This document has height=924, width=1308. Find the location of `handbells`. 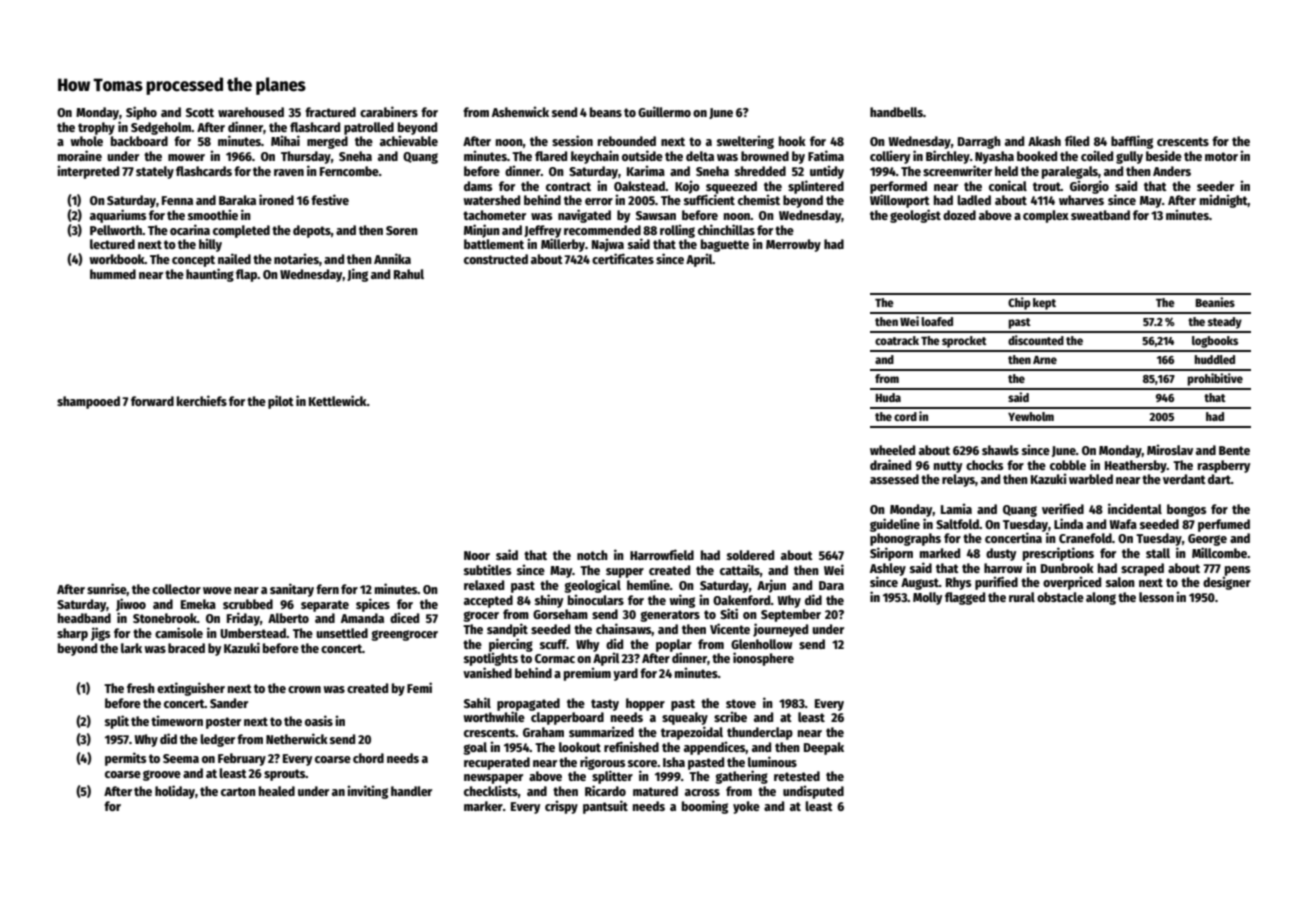

handbells is located at coordinates (896, 112).
